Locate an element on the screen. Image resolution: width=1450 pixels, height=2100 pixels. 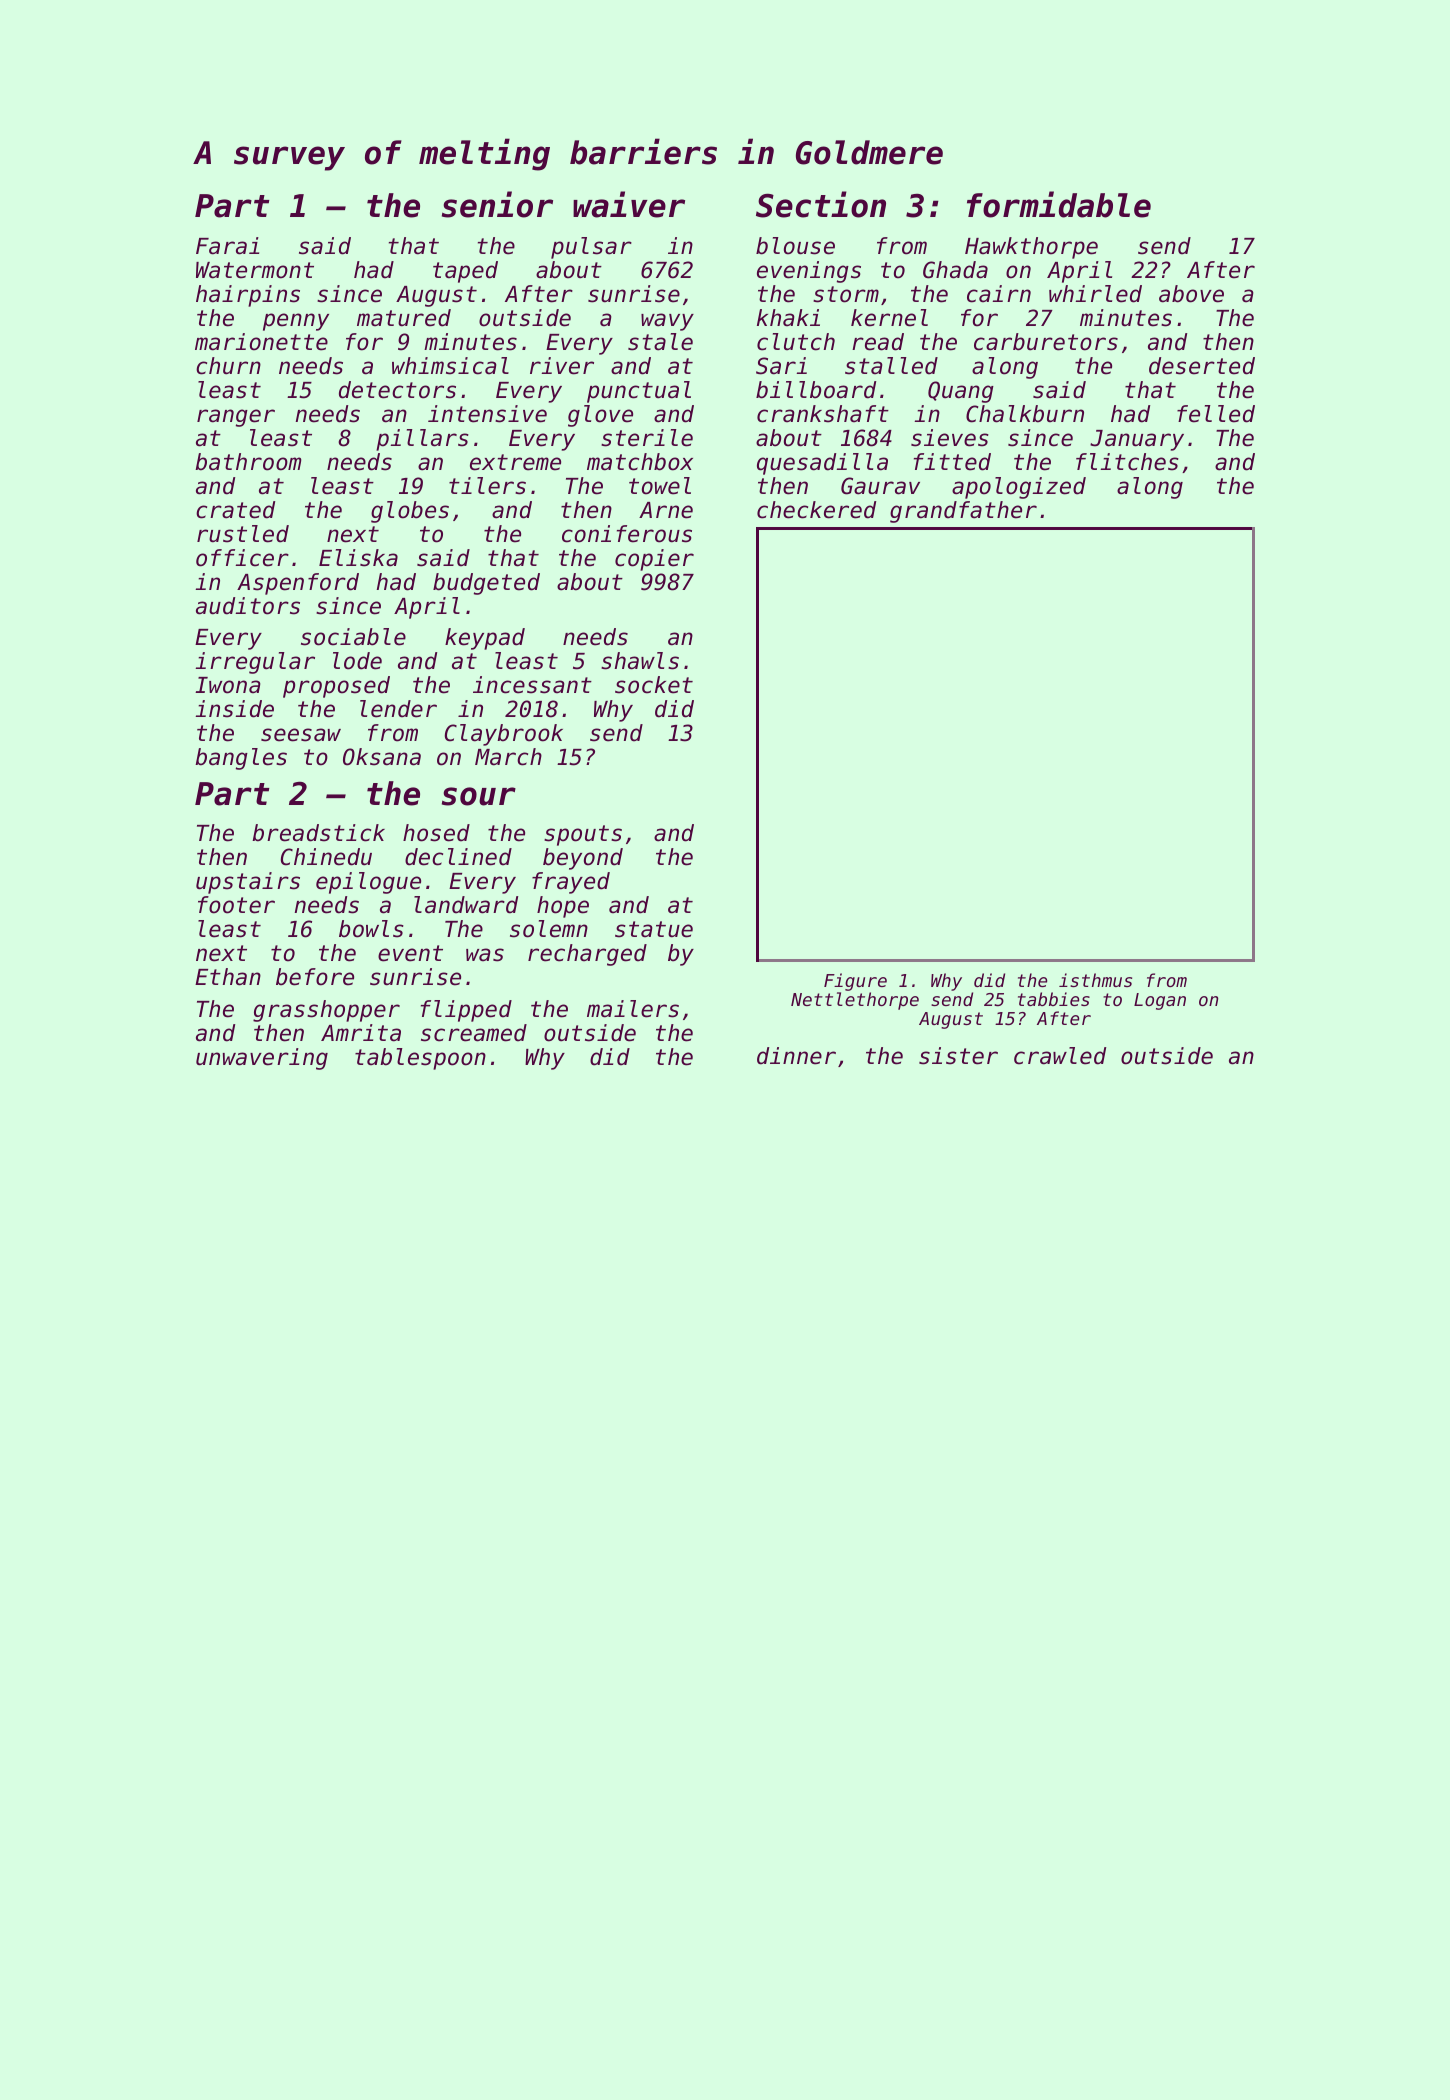
Quang is located at coordinates (961, 392).
